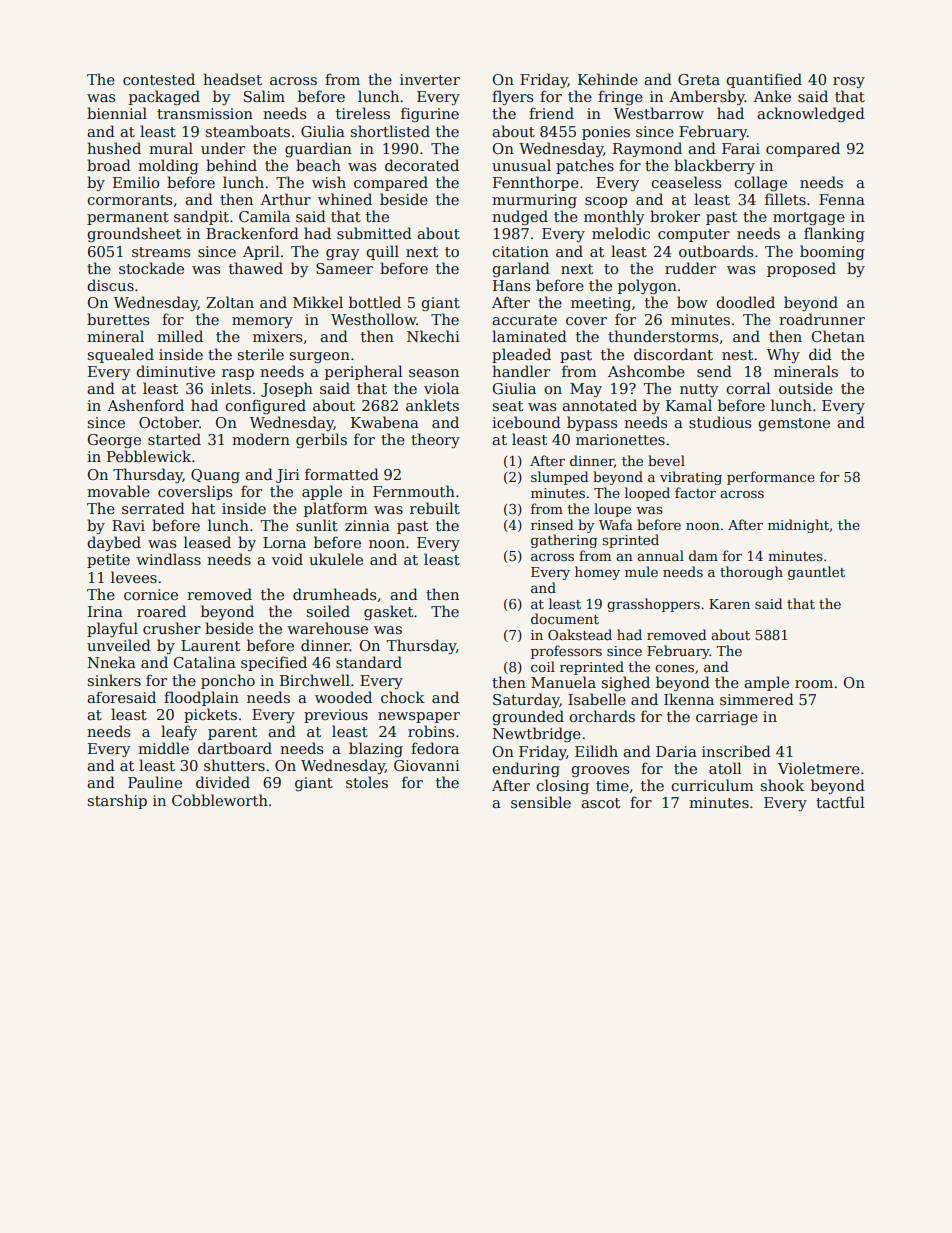 The image size is (952, 1233). I want to click on Giovanni, so click(427, 765).
